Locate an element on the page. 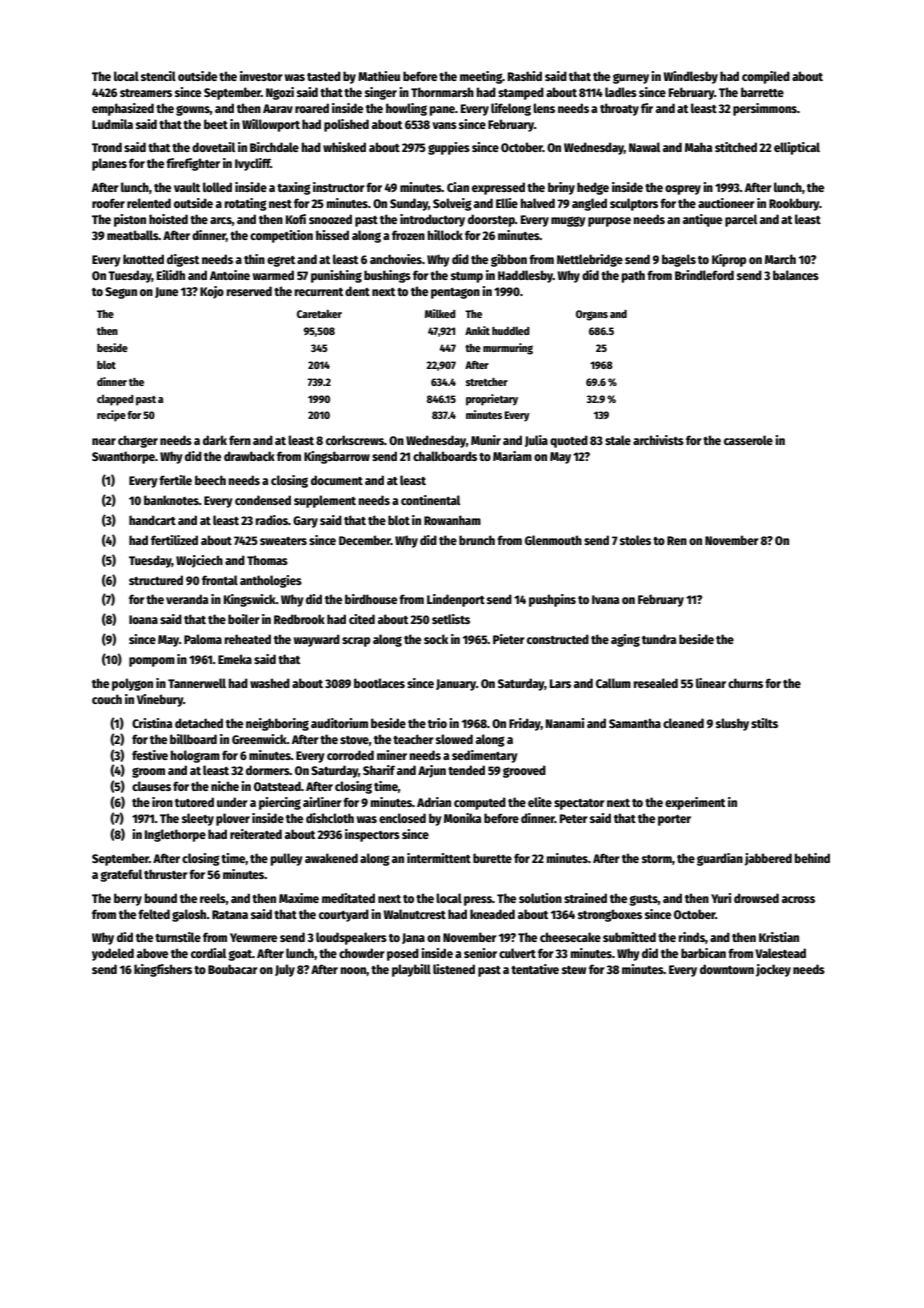 The height and width of the image is (1308, 924). kingfishers is located at coordinates (163, 970).
